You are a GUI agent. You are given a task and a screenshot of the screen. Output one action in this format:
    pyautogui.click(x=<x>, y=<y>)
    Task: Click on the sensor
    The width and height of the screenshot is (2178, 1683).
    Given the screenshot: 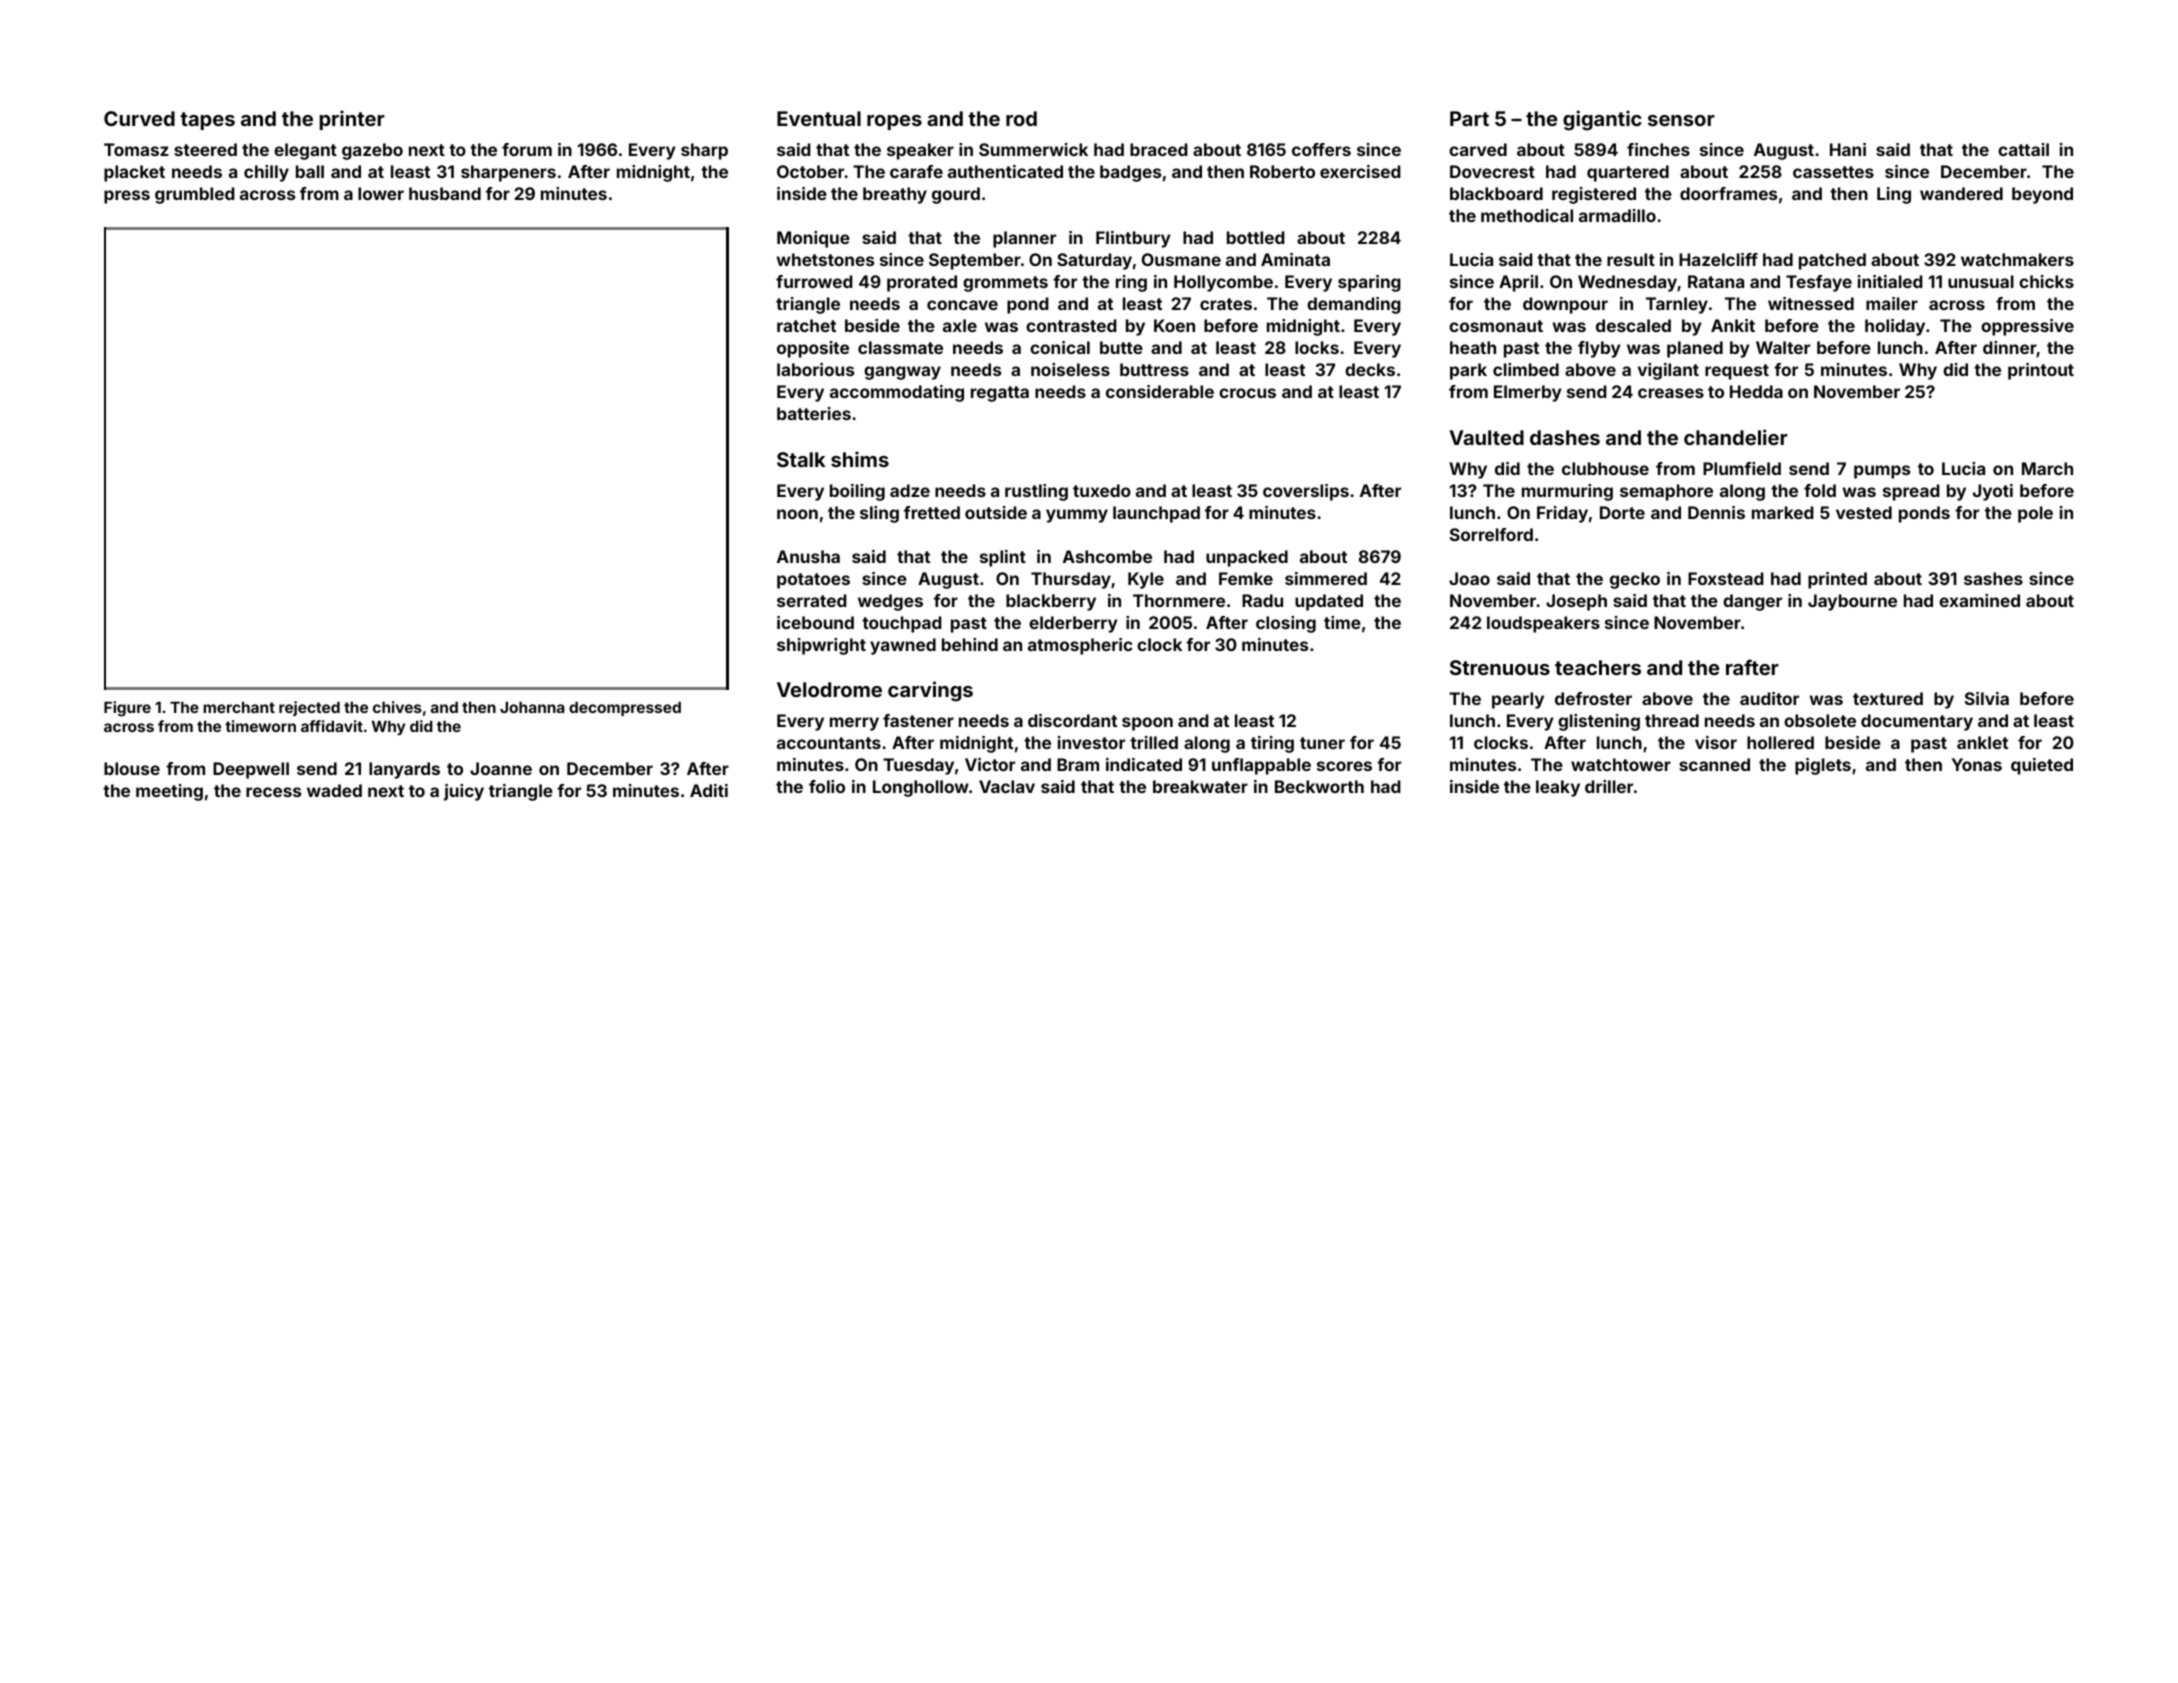 What is the action you would take?
    pyautogui.click(x=1681, y=120)
